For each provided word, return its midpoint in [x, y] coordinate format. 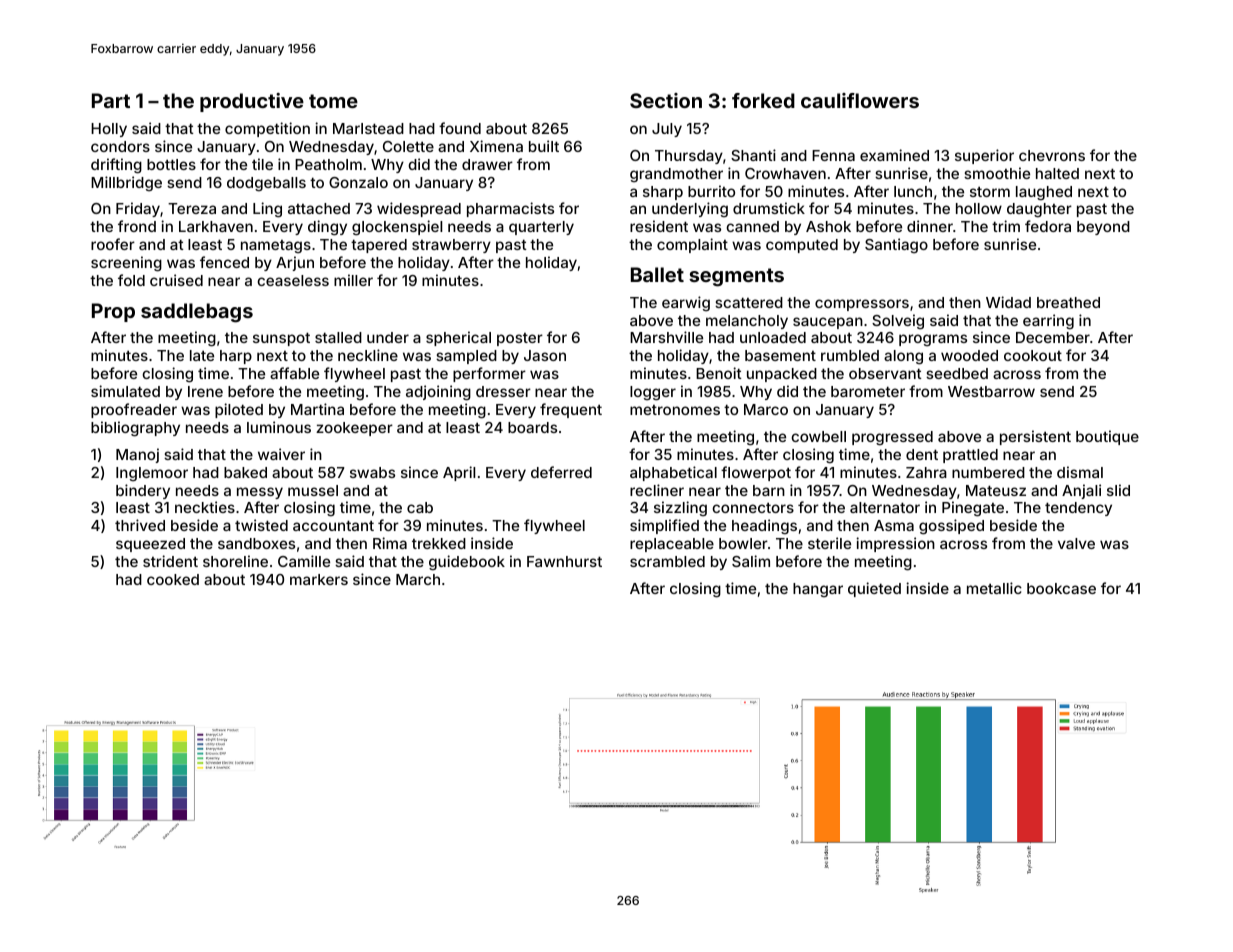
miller [353, 280]
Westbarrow [991, 391]
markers [319, 579]
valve [1076, 543]
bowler [743, 543]
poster [520, 339]
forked [763, 100]
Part [111, 100]
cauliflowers [860, 100]
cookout [1033, 355]
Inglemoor [152, 474]
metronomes [675, 410]
